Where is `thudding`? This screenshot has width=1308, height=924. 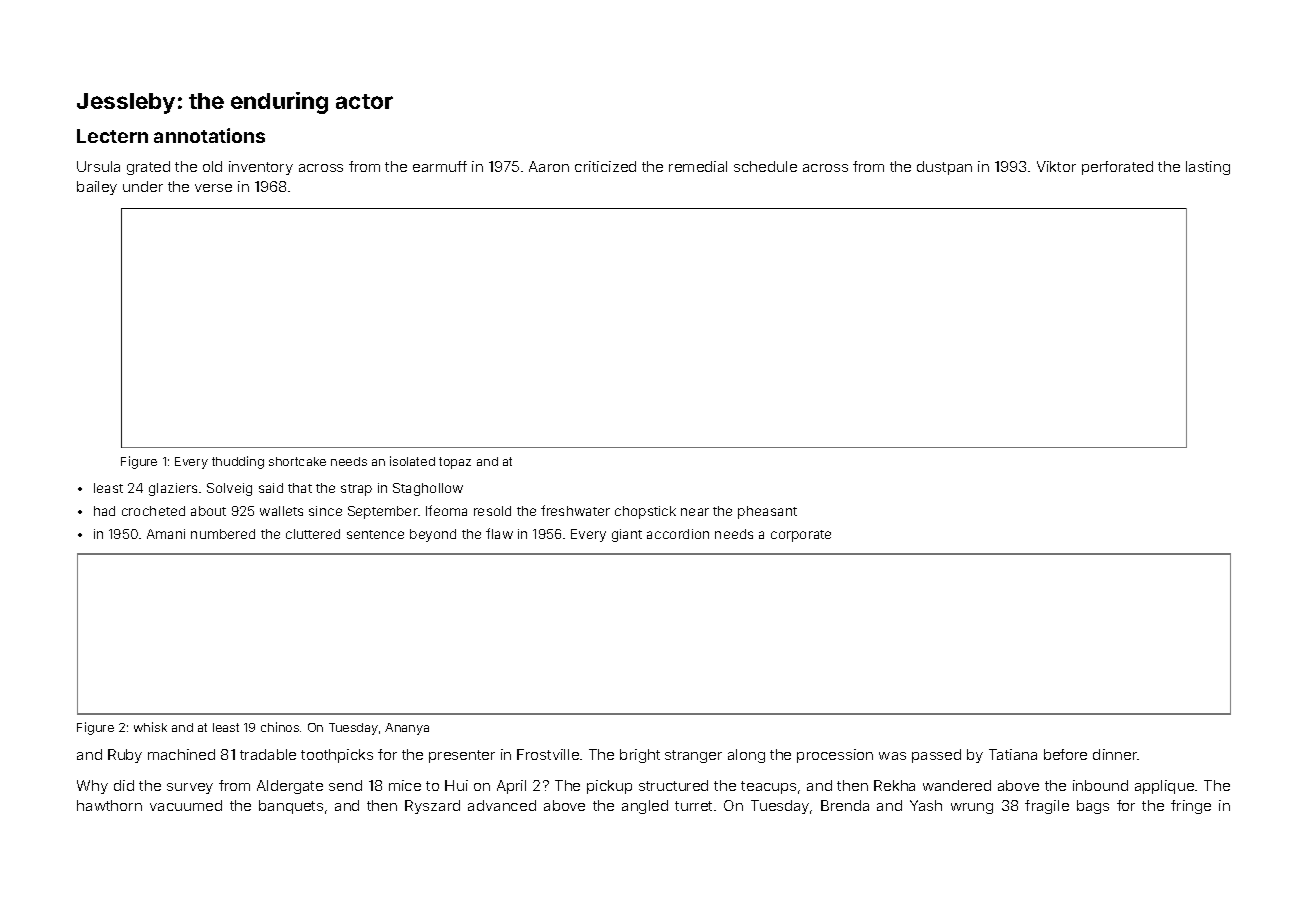
thudding is located at coordinates (238, 462).
